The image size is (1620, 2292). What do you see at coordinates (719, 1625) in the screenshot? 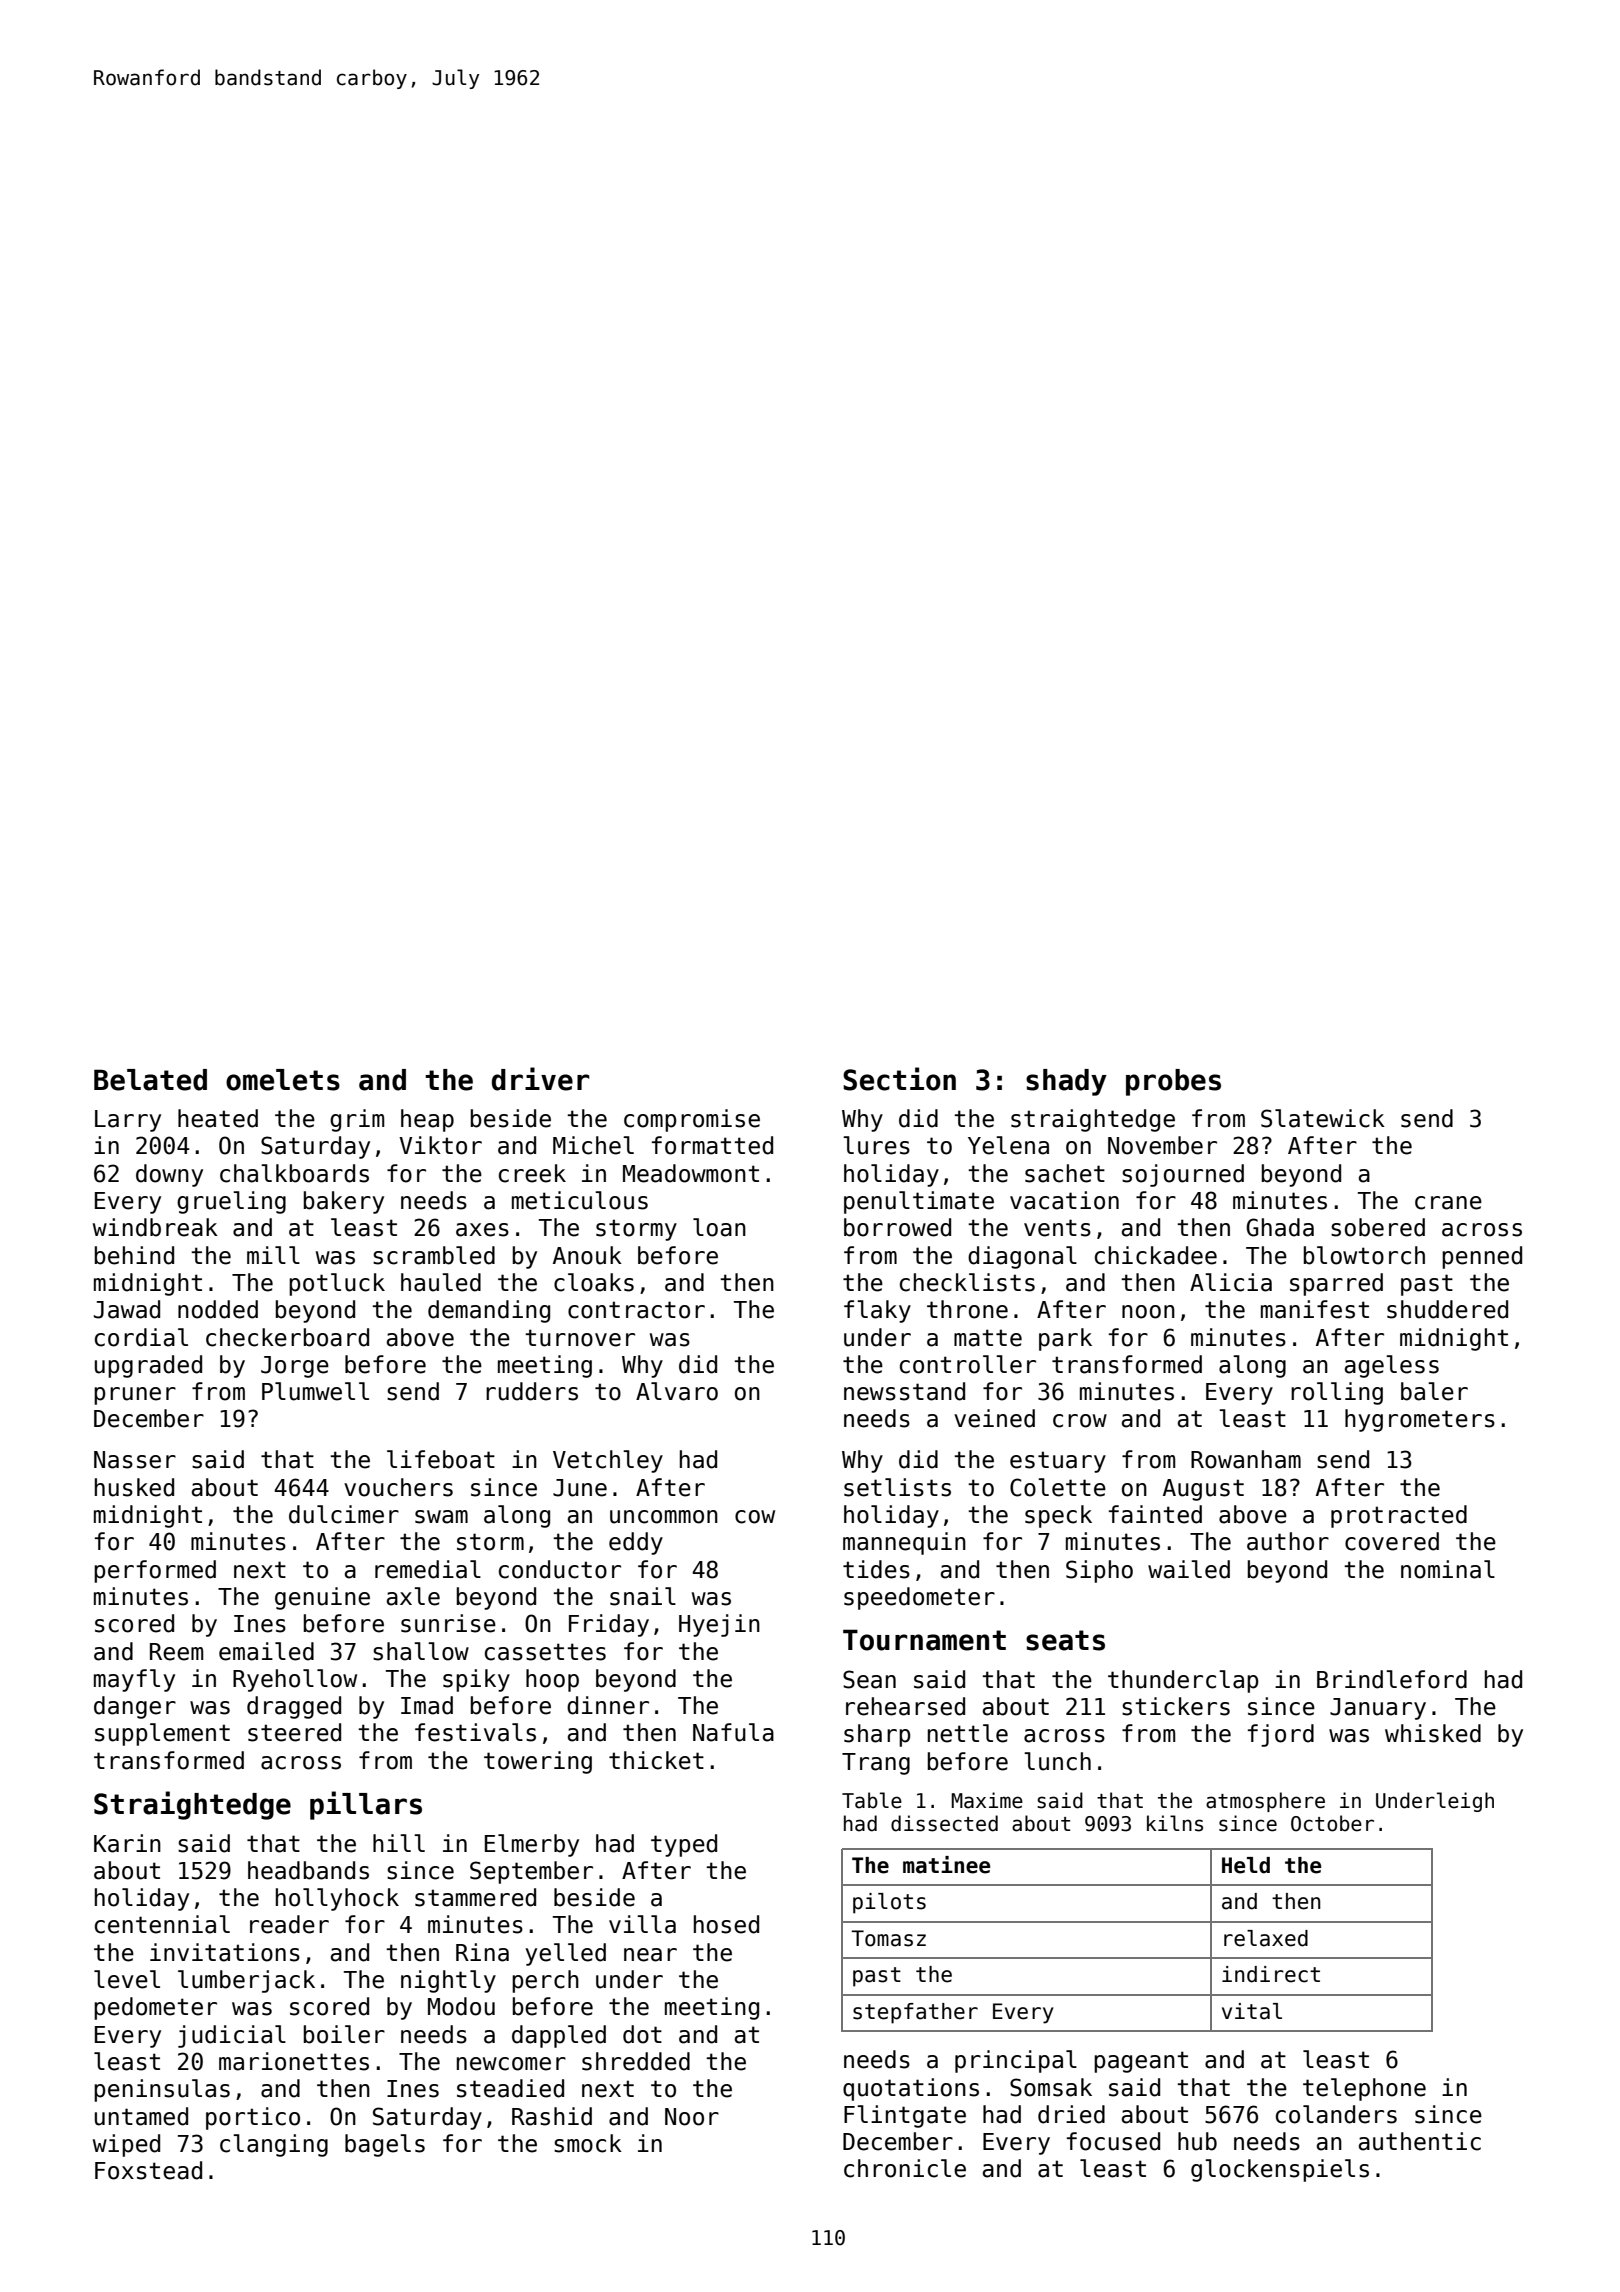
I see `Hyejin` at bounding box center [719, 1625].
